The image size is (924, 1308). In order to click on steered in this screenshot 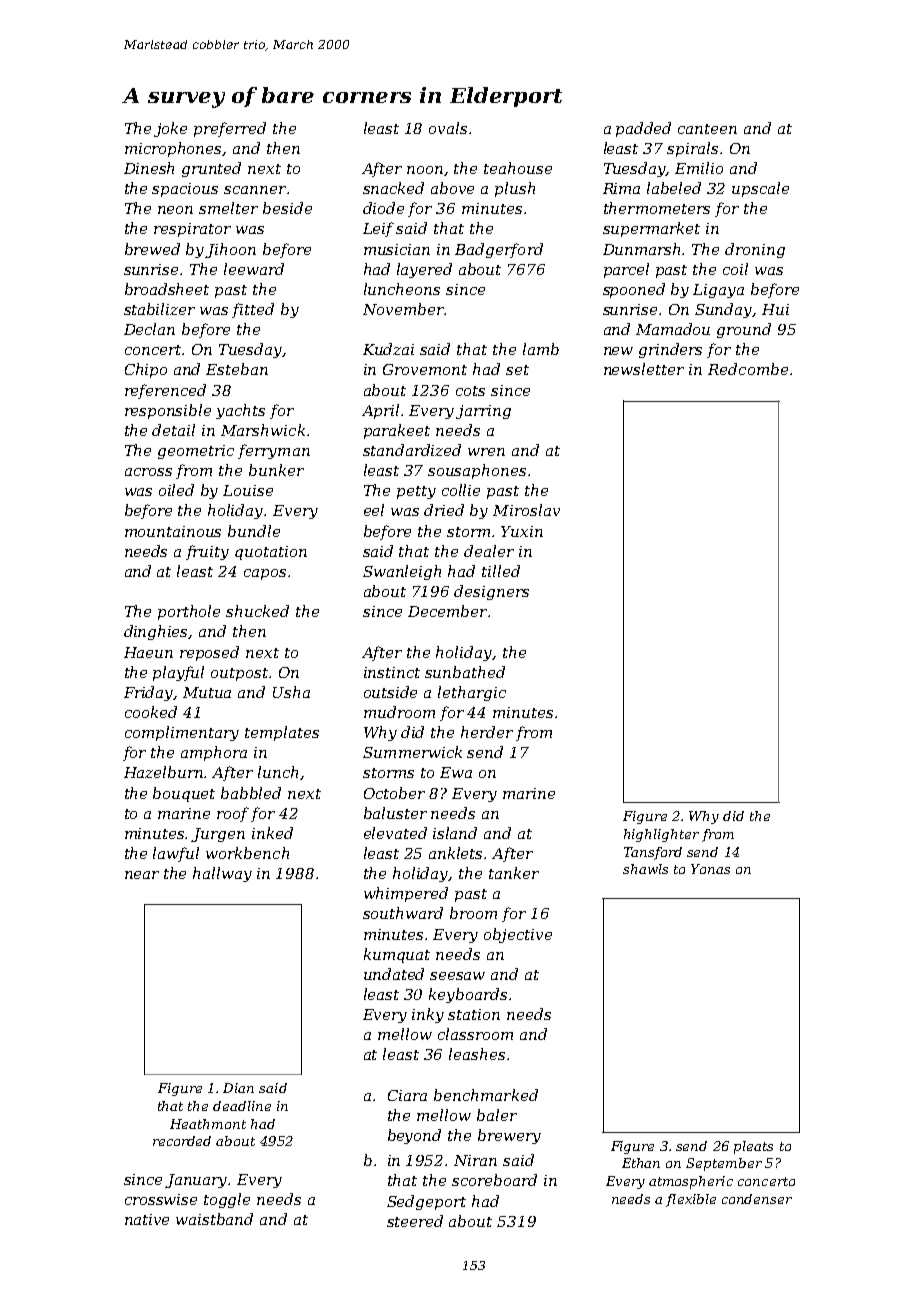, I will do `click(415, 1221)`.
